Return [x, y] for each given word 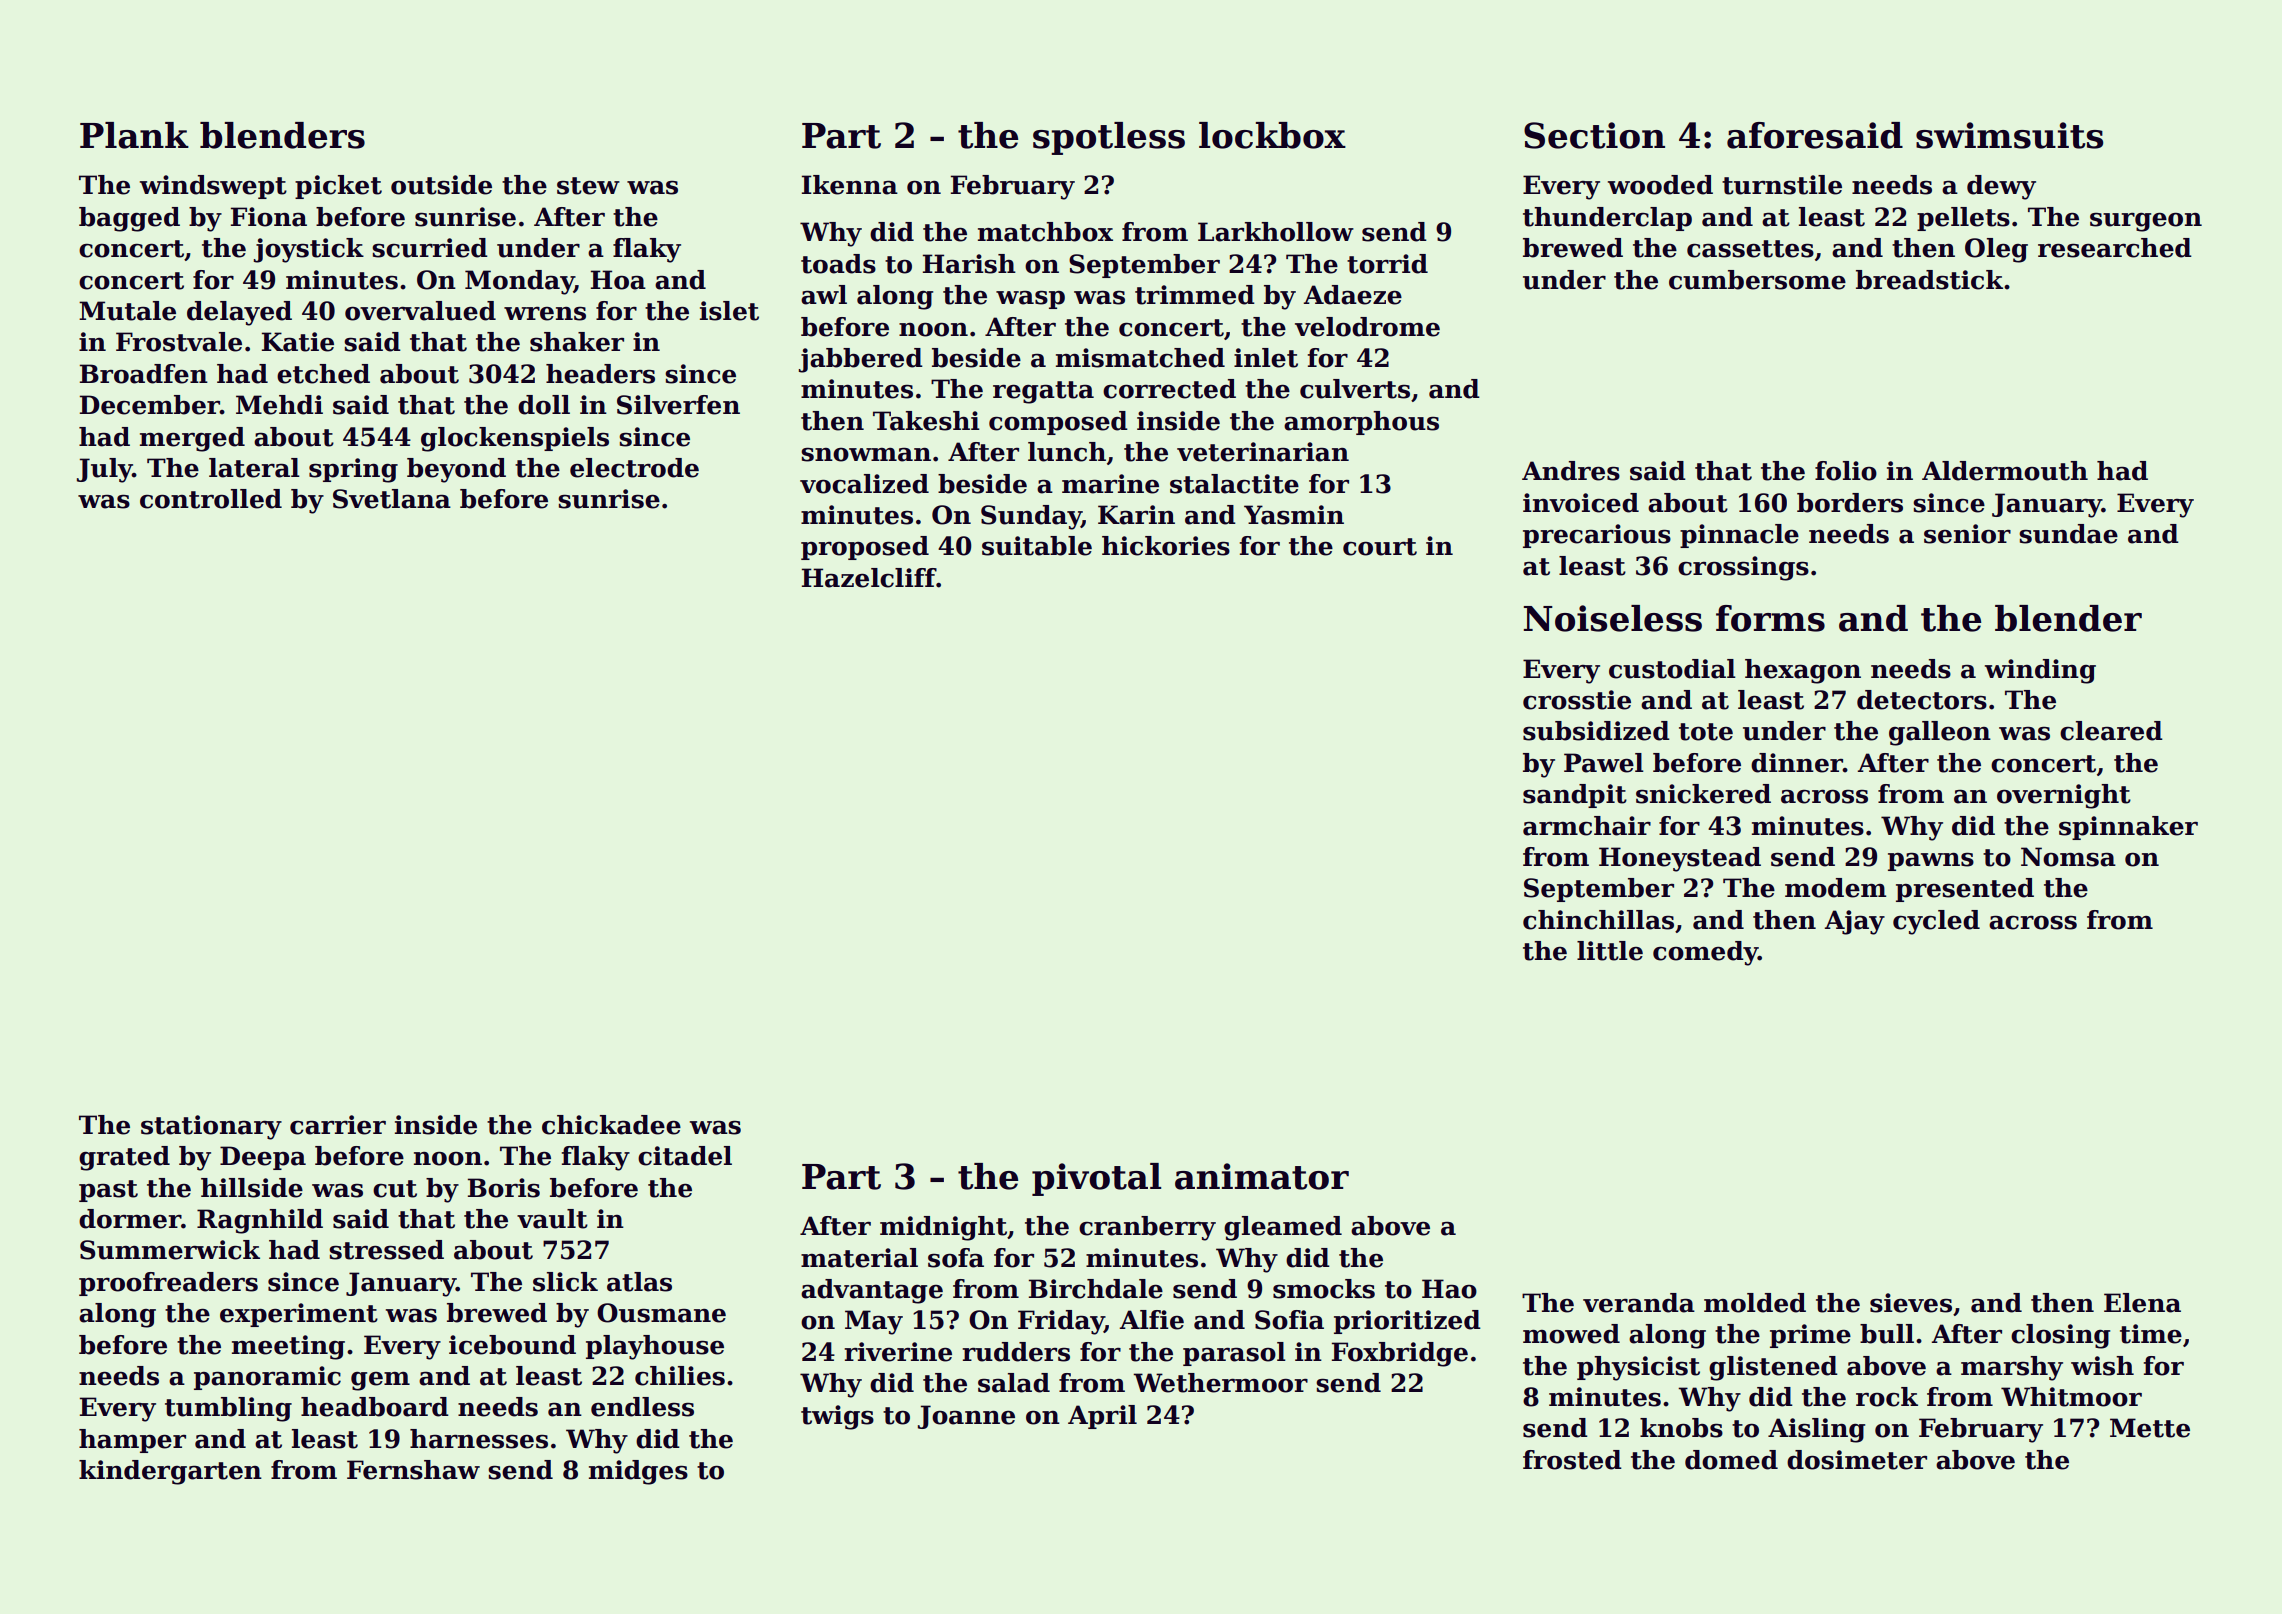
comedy [1705, 953]
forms [1770, 618]
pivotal [1096, 1179]
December [150, 405]
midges [638, 1472]
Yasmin [1294, 515]
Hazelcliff [869, 578]
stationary [211, 1127]
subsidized [1596, 731]
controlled [211, 499]
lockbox [1272, 135]
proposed [865, 548]
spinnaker [2128, 828]
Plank [134, 135]
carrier [338, 1125]
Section [1594, 135]
